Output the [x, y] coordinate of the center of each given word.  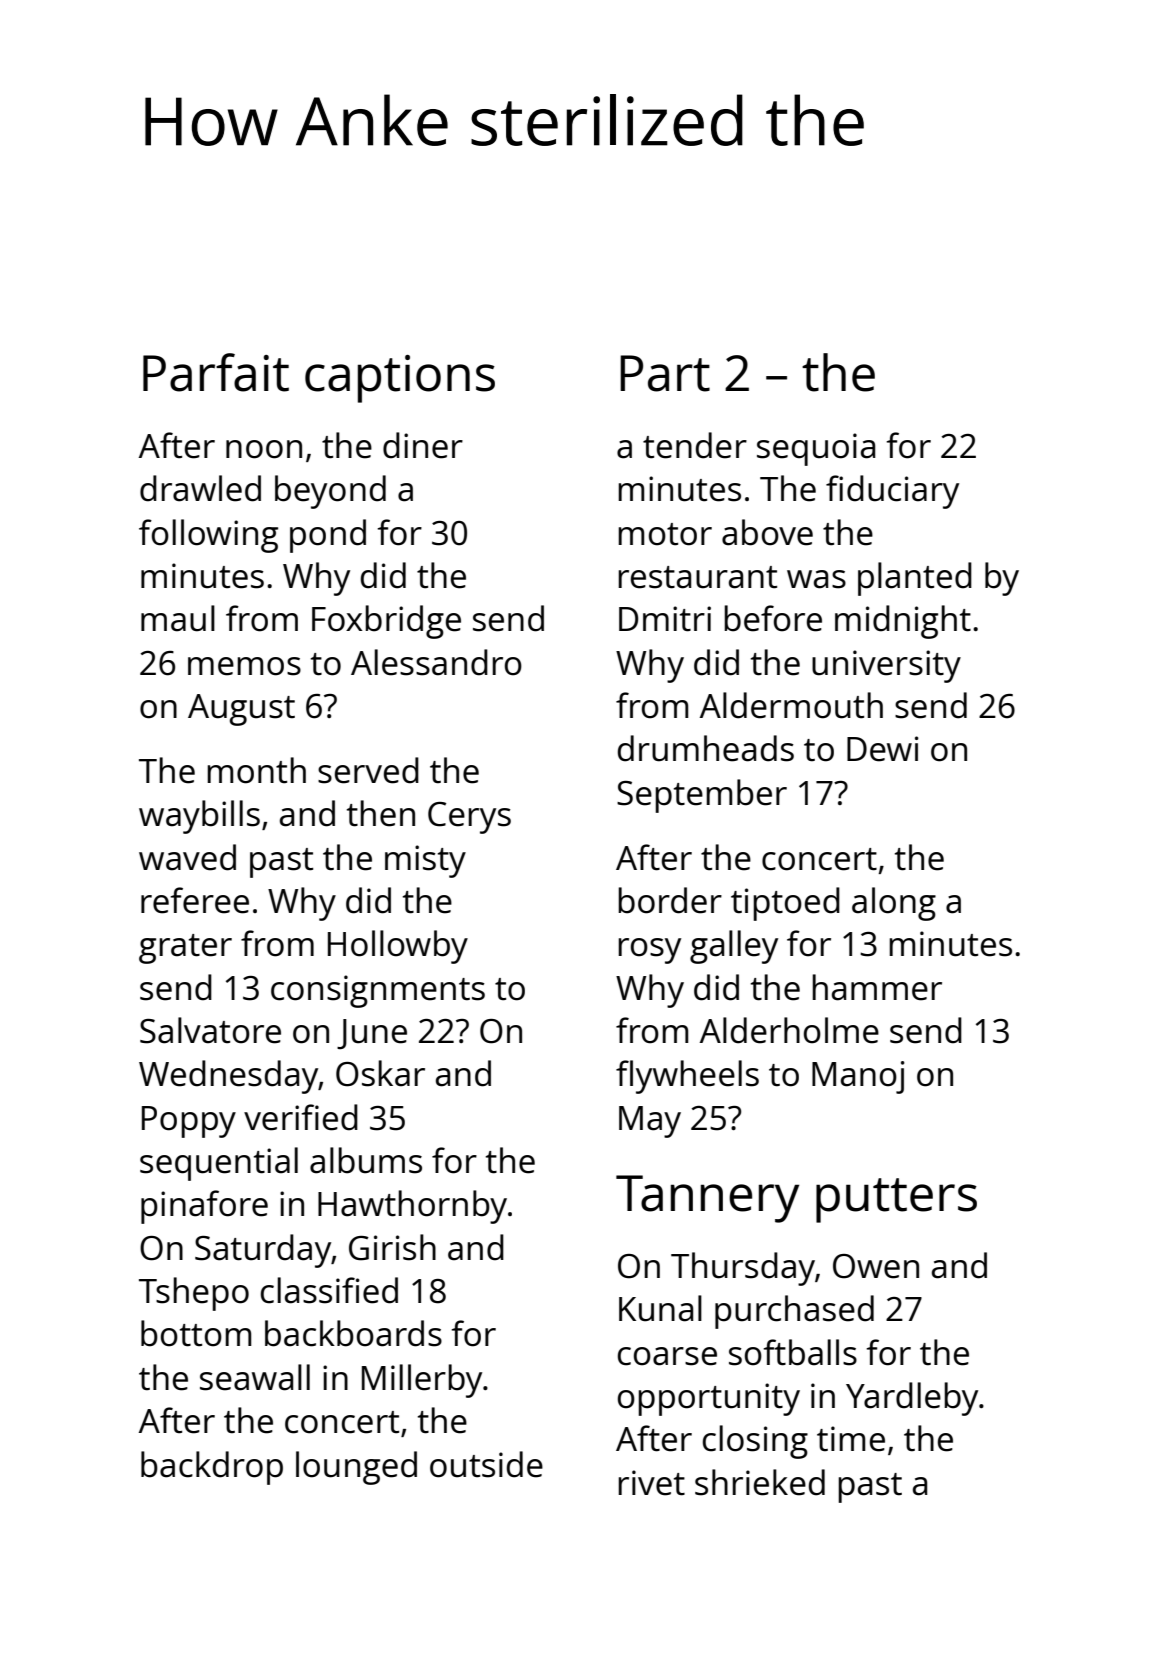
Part [665, 373]
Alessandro [436, 662]
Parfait [216, 372]
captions [400, 379]
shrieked [760, 1482]
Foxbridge [386, 622]
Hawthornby [412, 1207]
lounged [356, 1468]
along [894, 904]
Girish [392, 1247]
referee [195, 900]
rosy [649, 951]
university [886, 666]
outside [486, 1464]
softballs [793, 1352]
